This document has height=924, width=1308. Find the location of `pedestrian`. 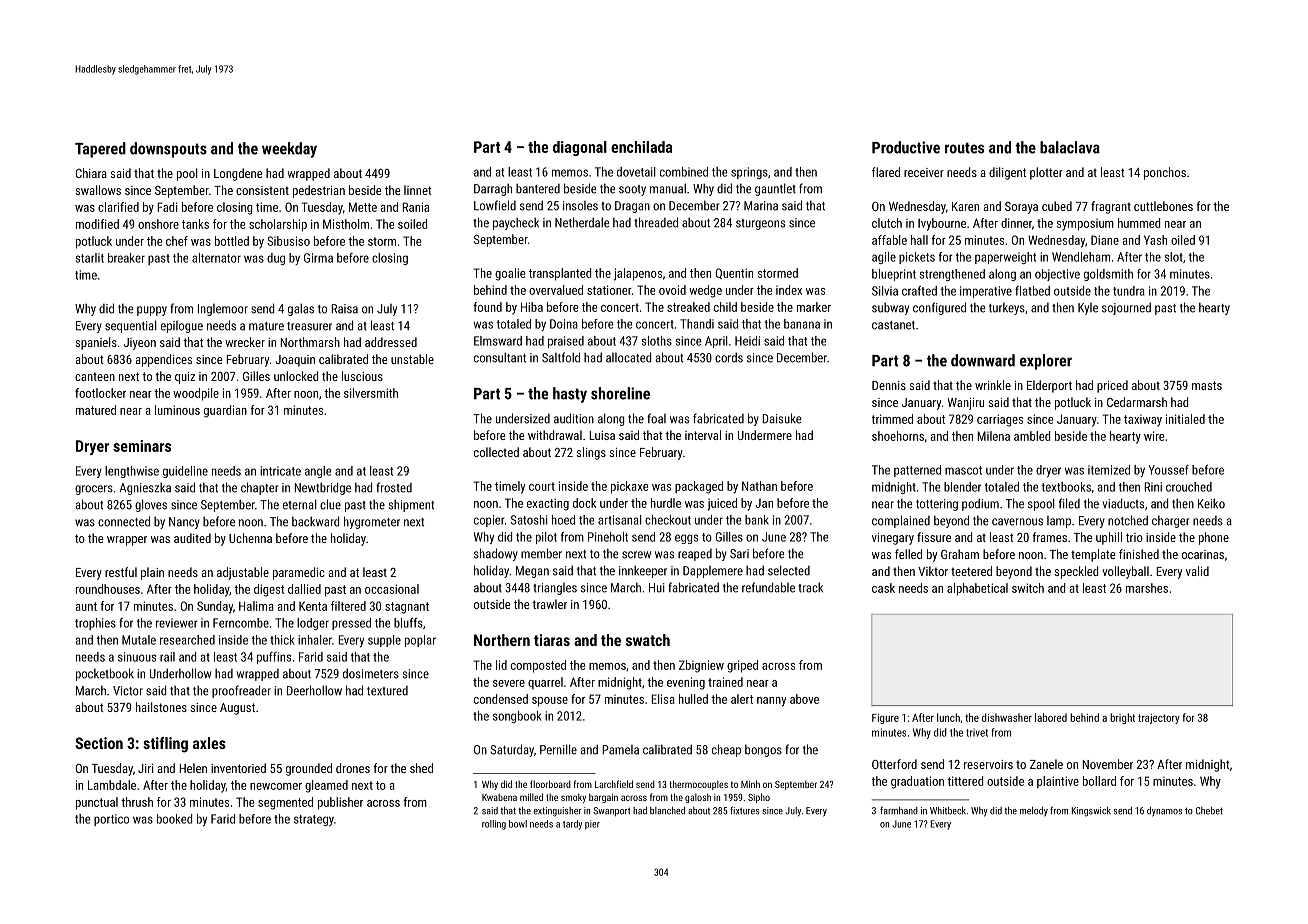

pedestrian is located at coordinates (319, 191).
